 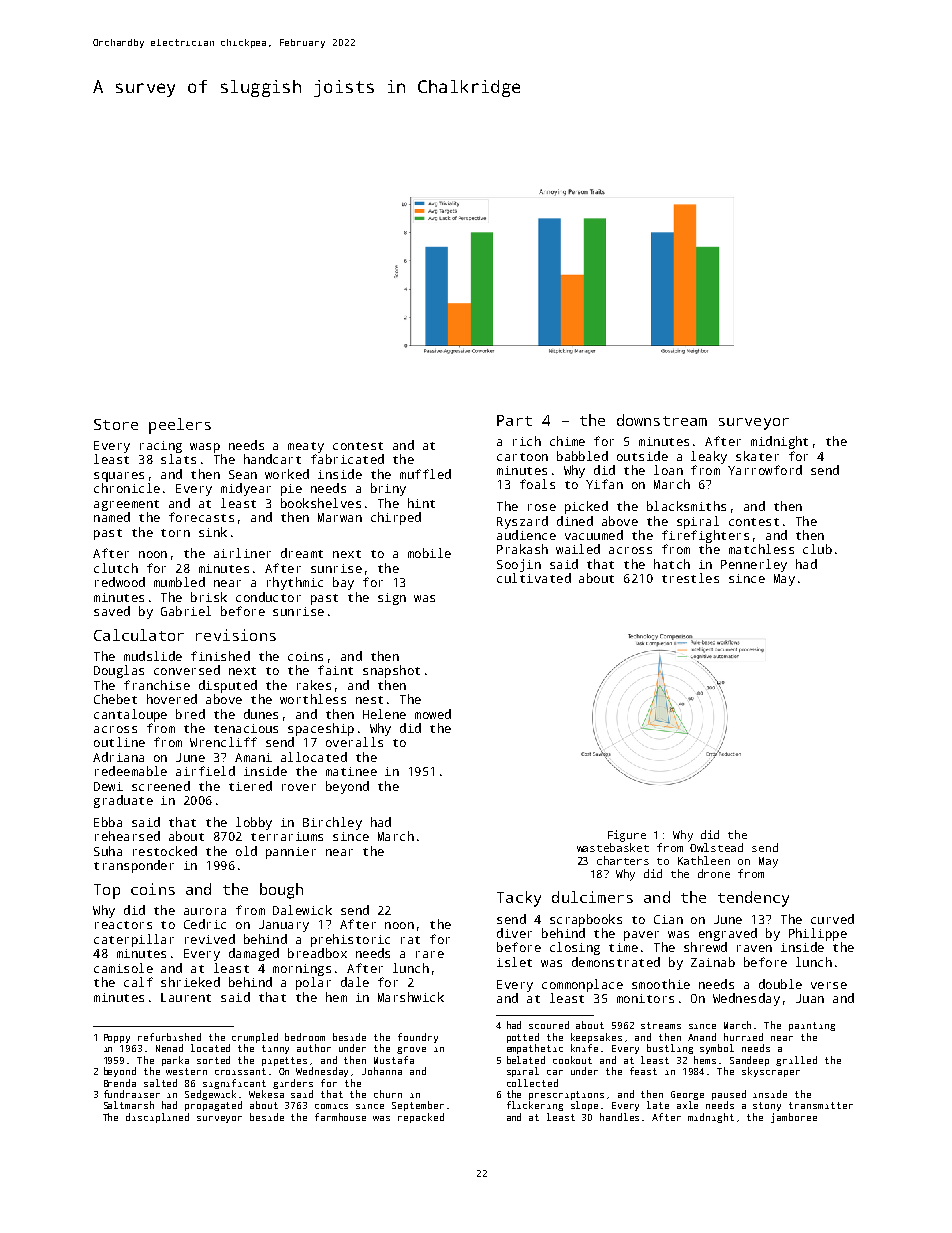 I want to click on Part, so click(x=514, y=420).
